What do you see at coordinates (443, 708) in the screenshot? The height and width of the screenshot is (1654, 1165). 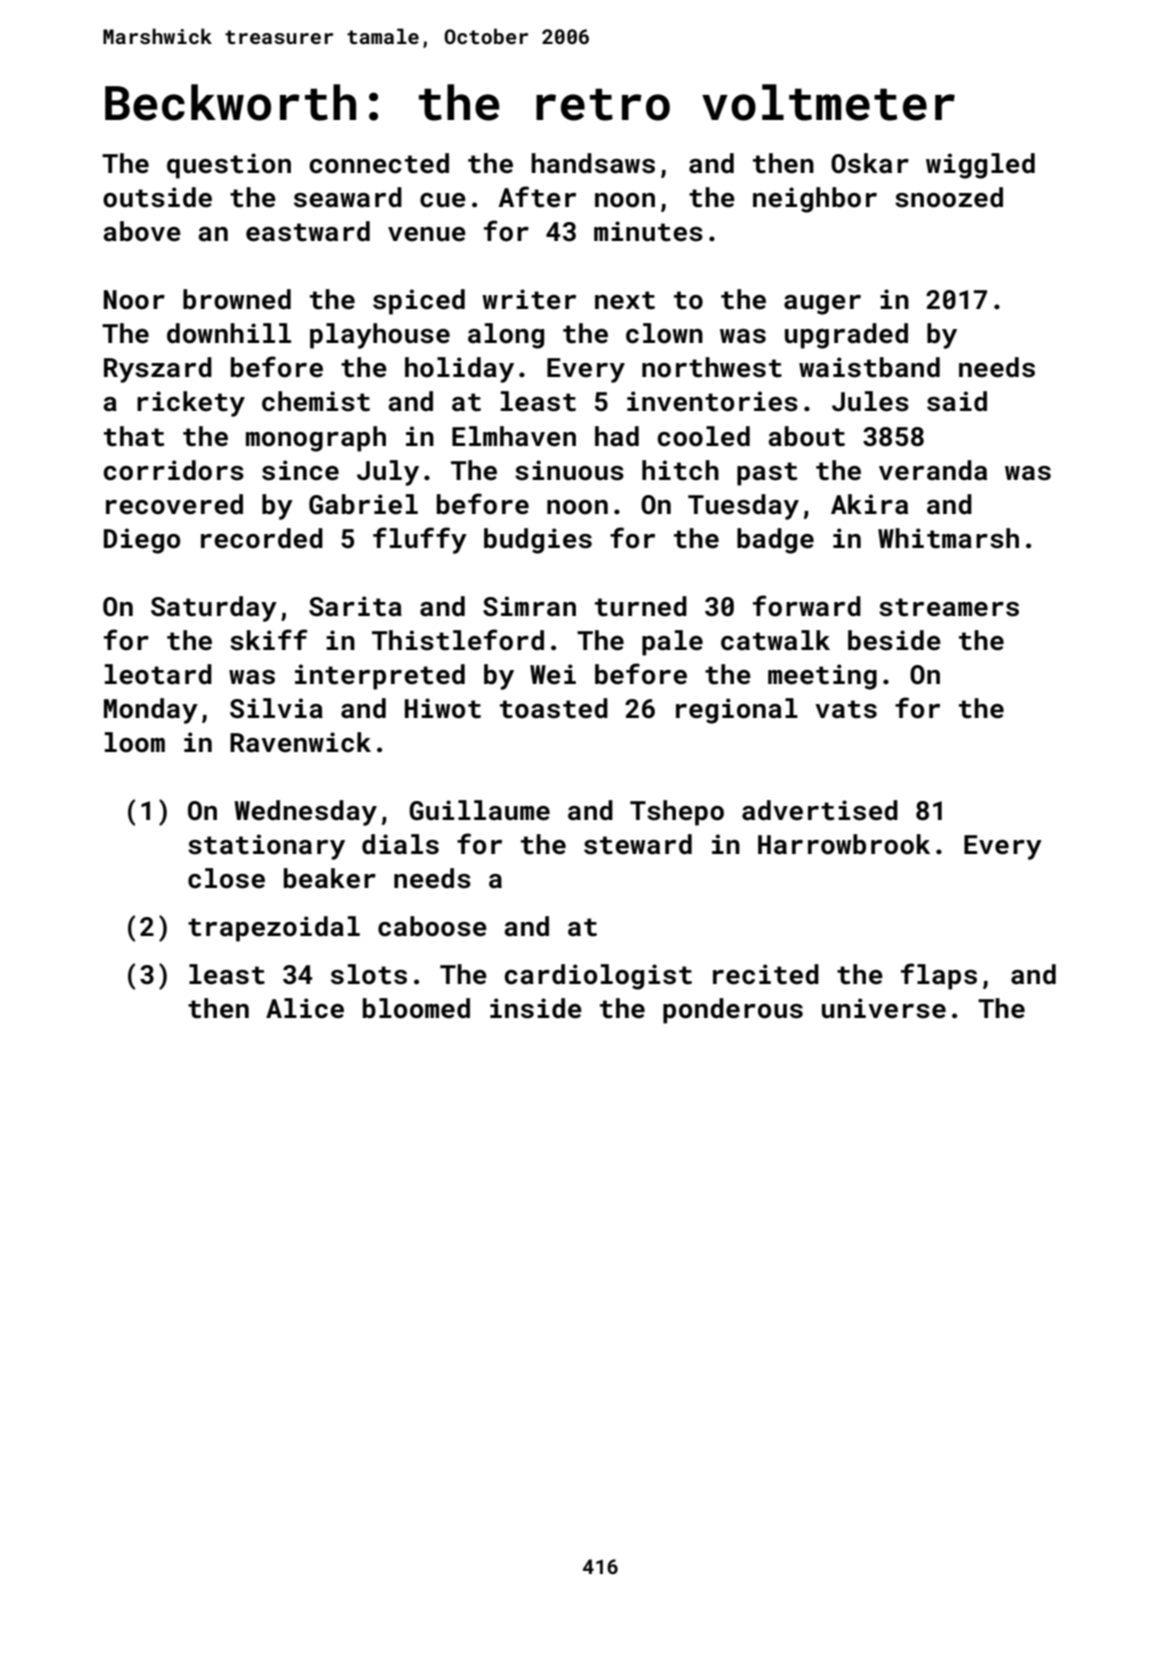 I see `Hiwot` at bounding box center [443, 708].
